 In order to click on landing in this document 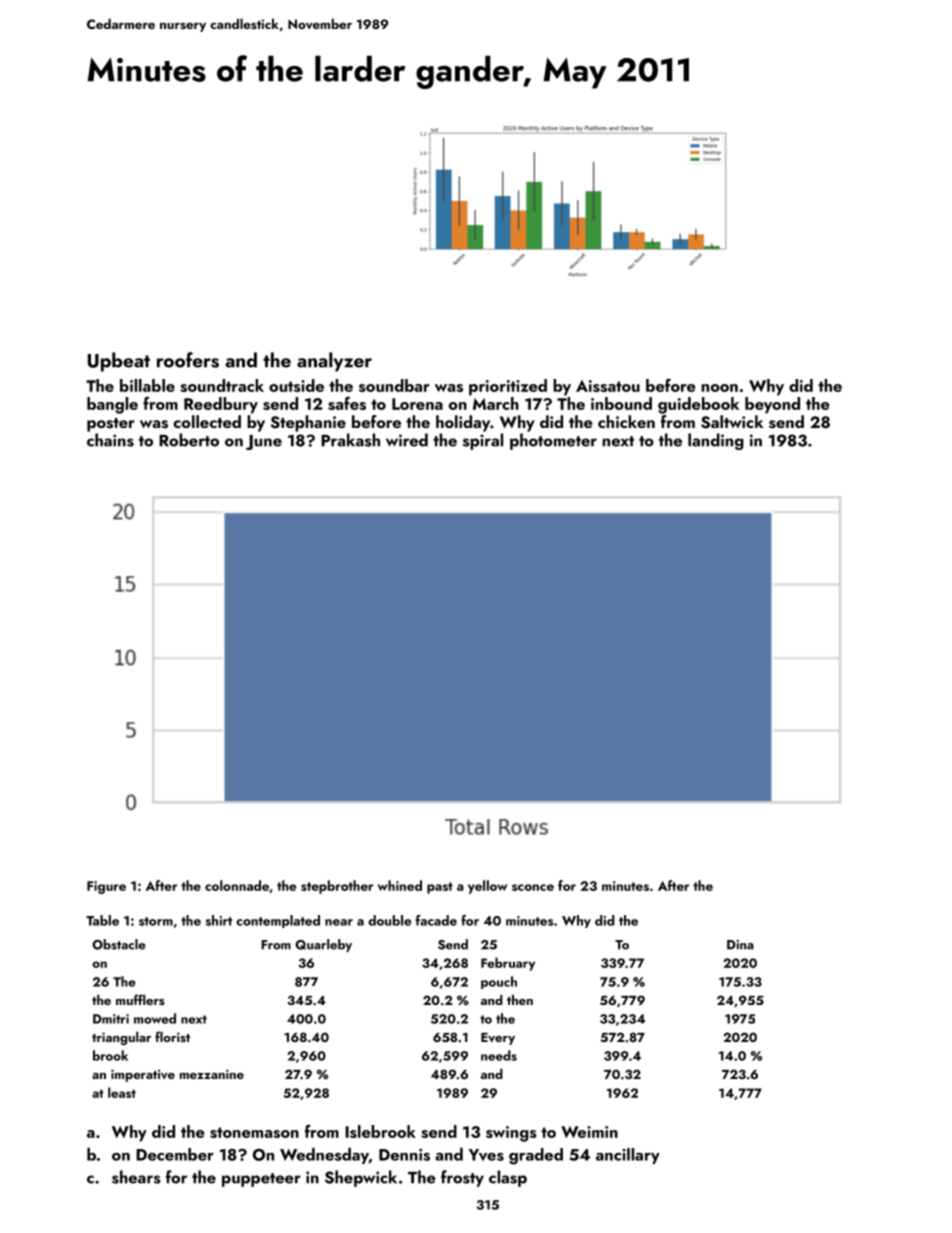, I will do `click(716, 441)`.
